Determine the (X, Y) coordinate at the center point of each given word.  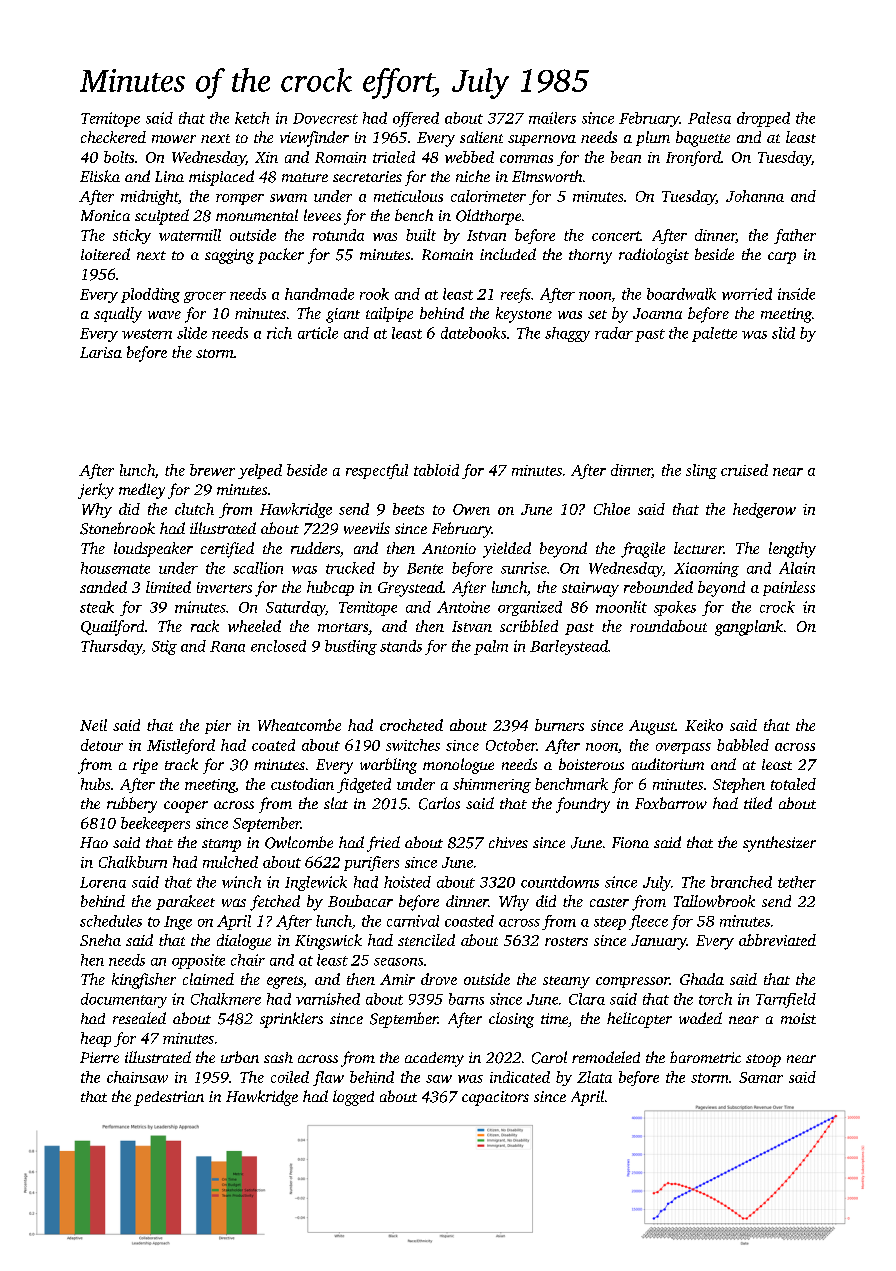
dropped (763, 119)
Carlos (439, 803)
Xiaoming (706, 569)
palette (714, 334)
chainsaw (137, 1077)
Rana (227, 646)
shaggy (567, 334)
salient (481, 137)
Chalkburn (133, 862)
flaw (328, 1078)
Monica (105, 215)
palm (491, 647)
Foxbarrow (671, 803)
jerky (96, 491)
